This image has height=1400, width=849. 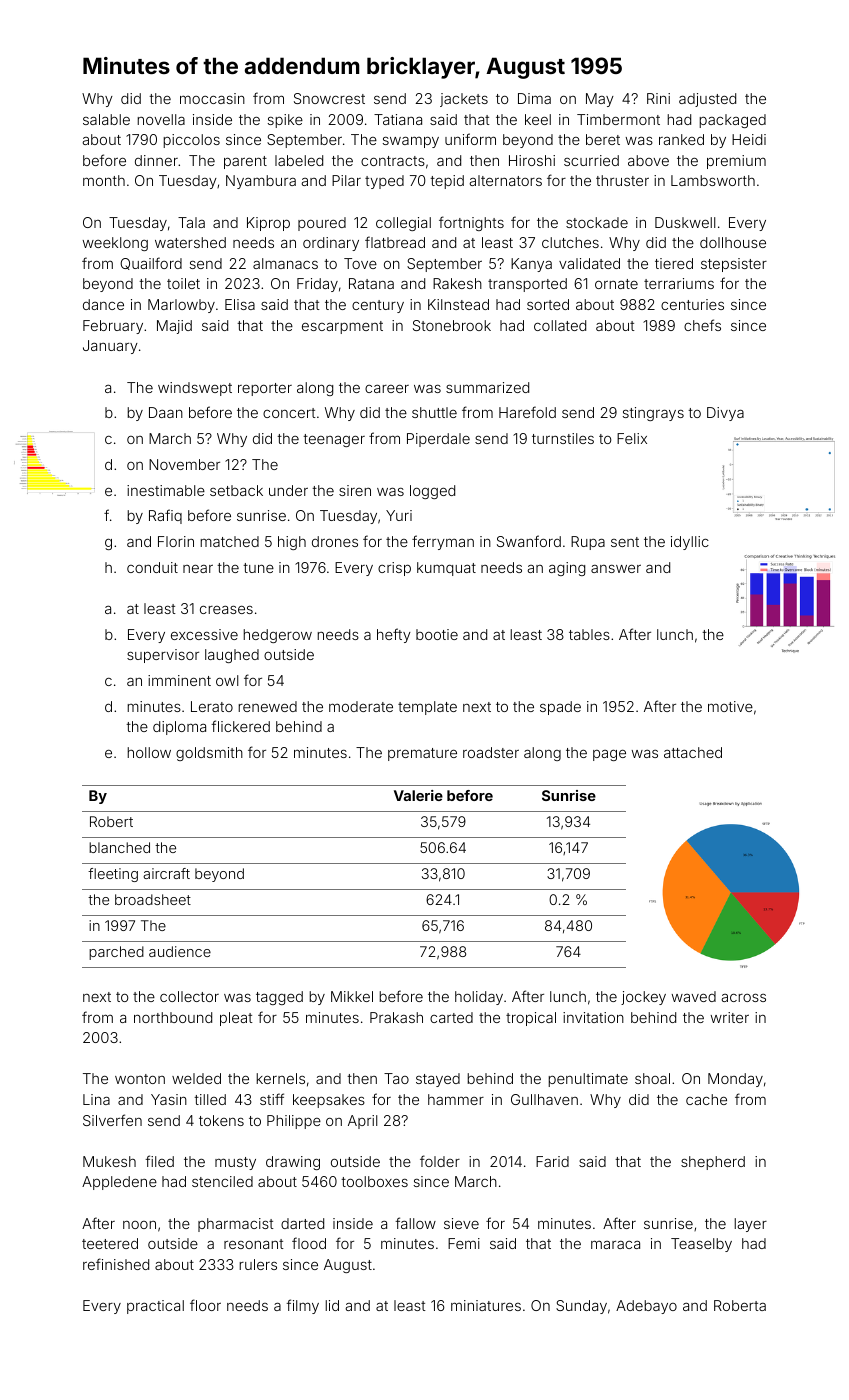 What do you see at coordinates (159, 1161) in the image?
I see `filed` at bounding box center [159, 1161].
